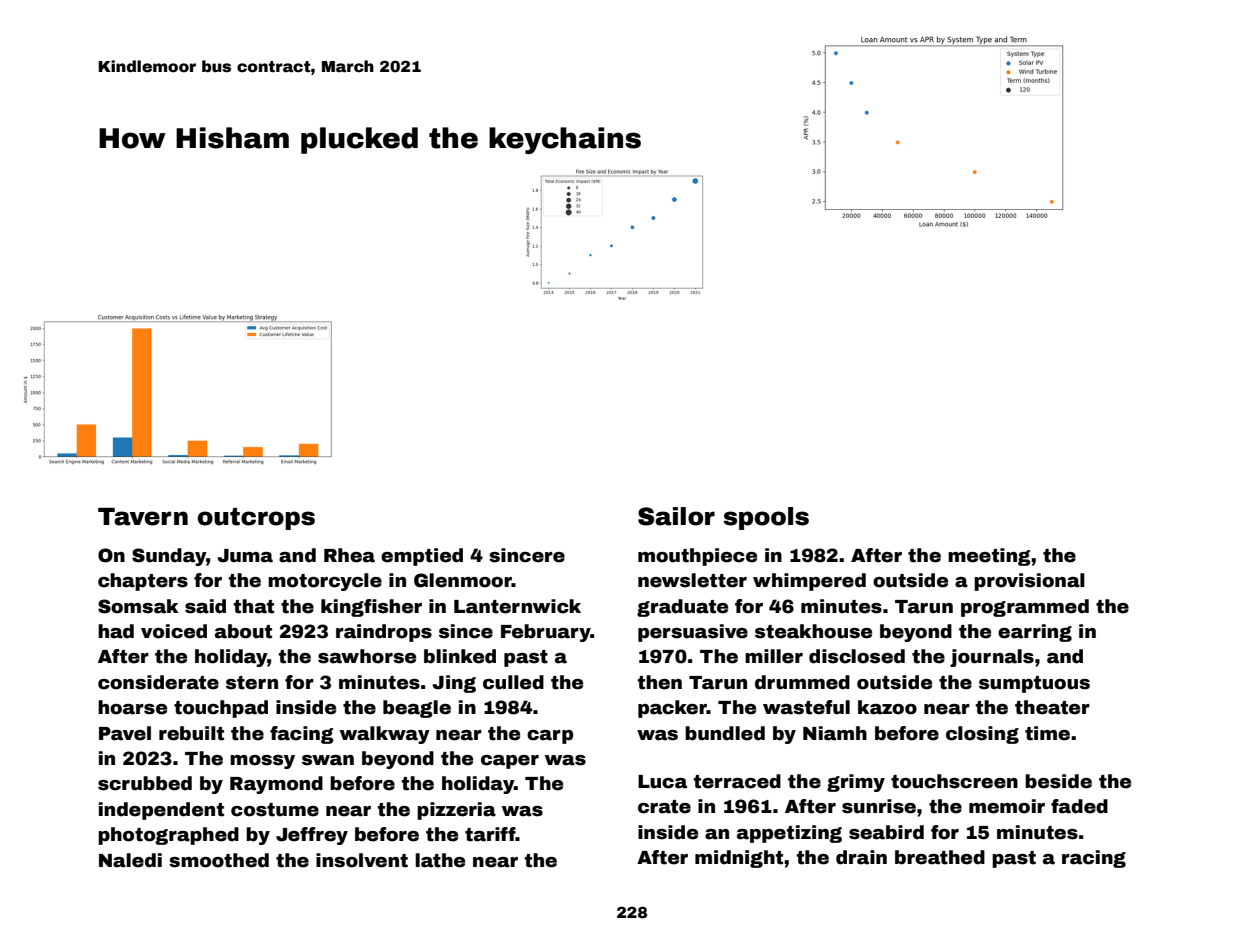  I want to click on scrubbed, so click(145, 783).
